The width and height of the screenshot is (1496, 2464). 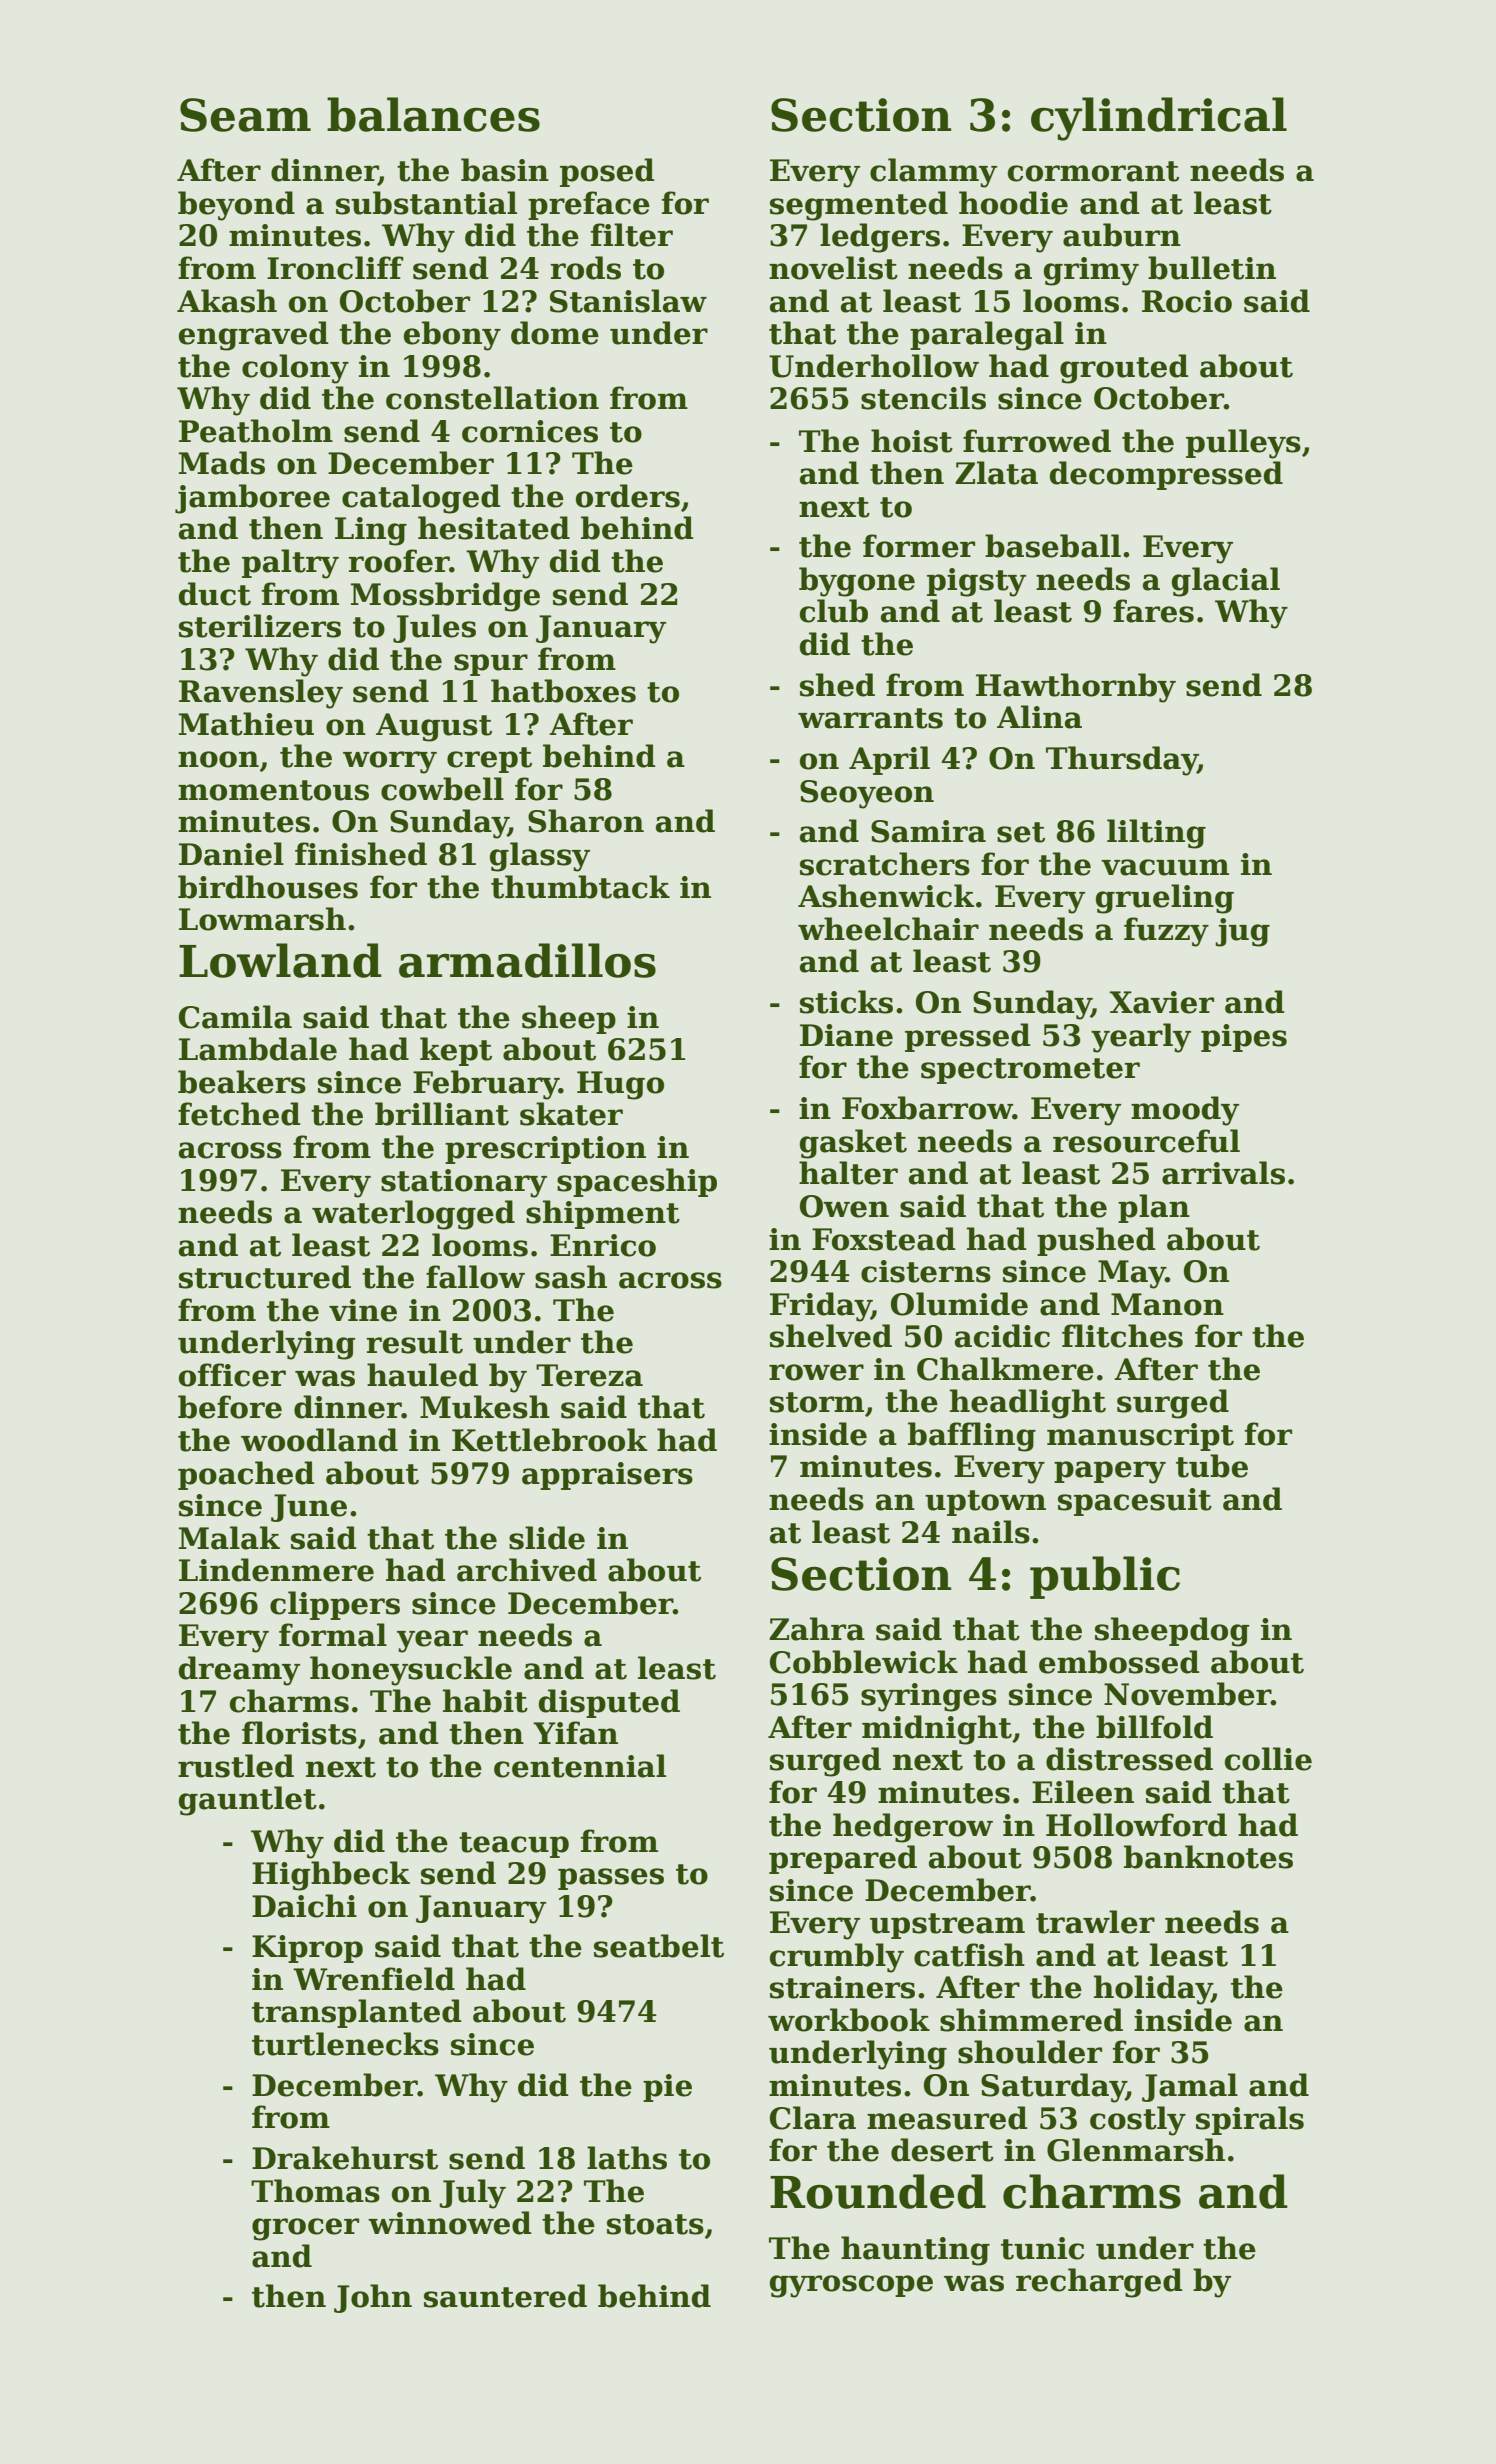 I want to click on former, so click(x=919, y=546).
